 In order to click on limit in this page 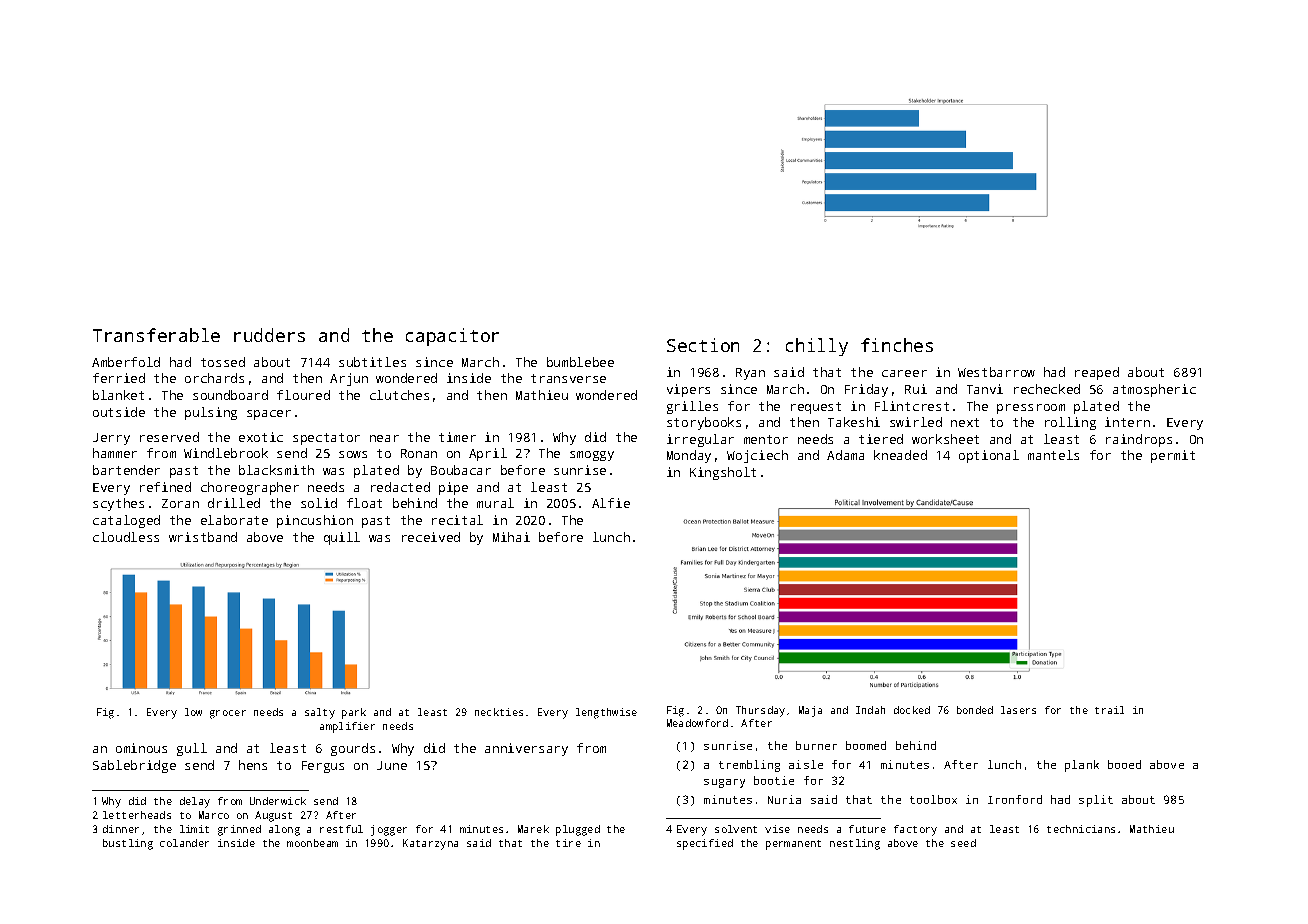, I will do `click(194, 829)`.
